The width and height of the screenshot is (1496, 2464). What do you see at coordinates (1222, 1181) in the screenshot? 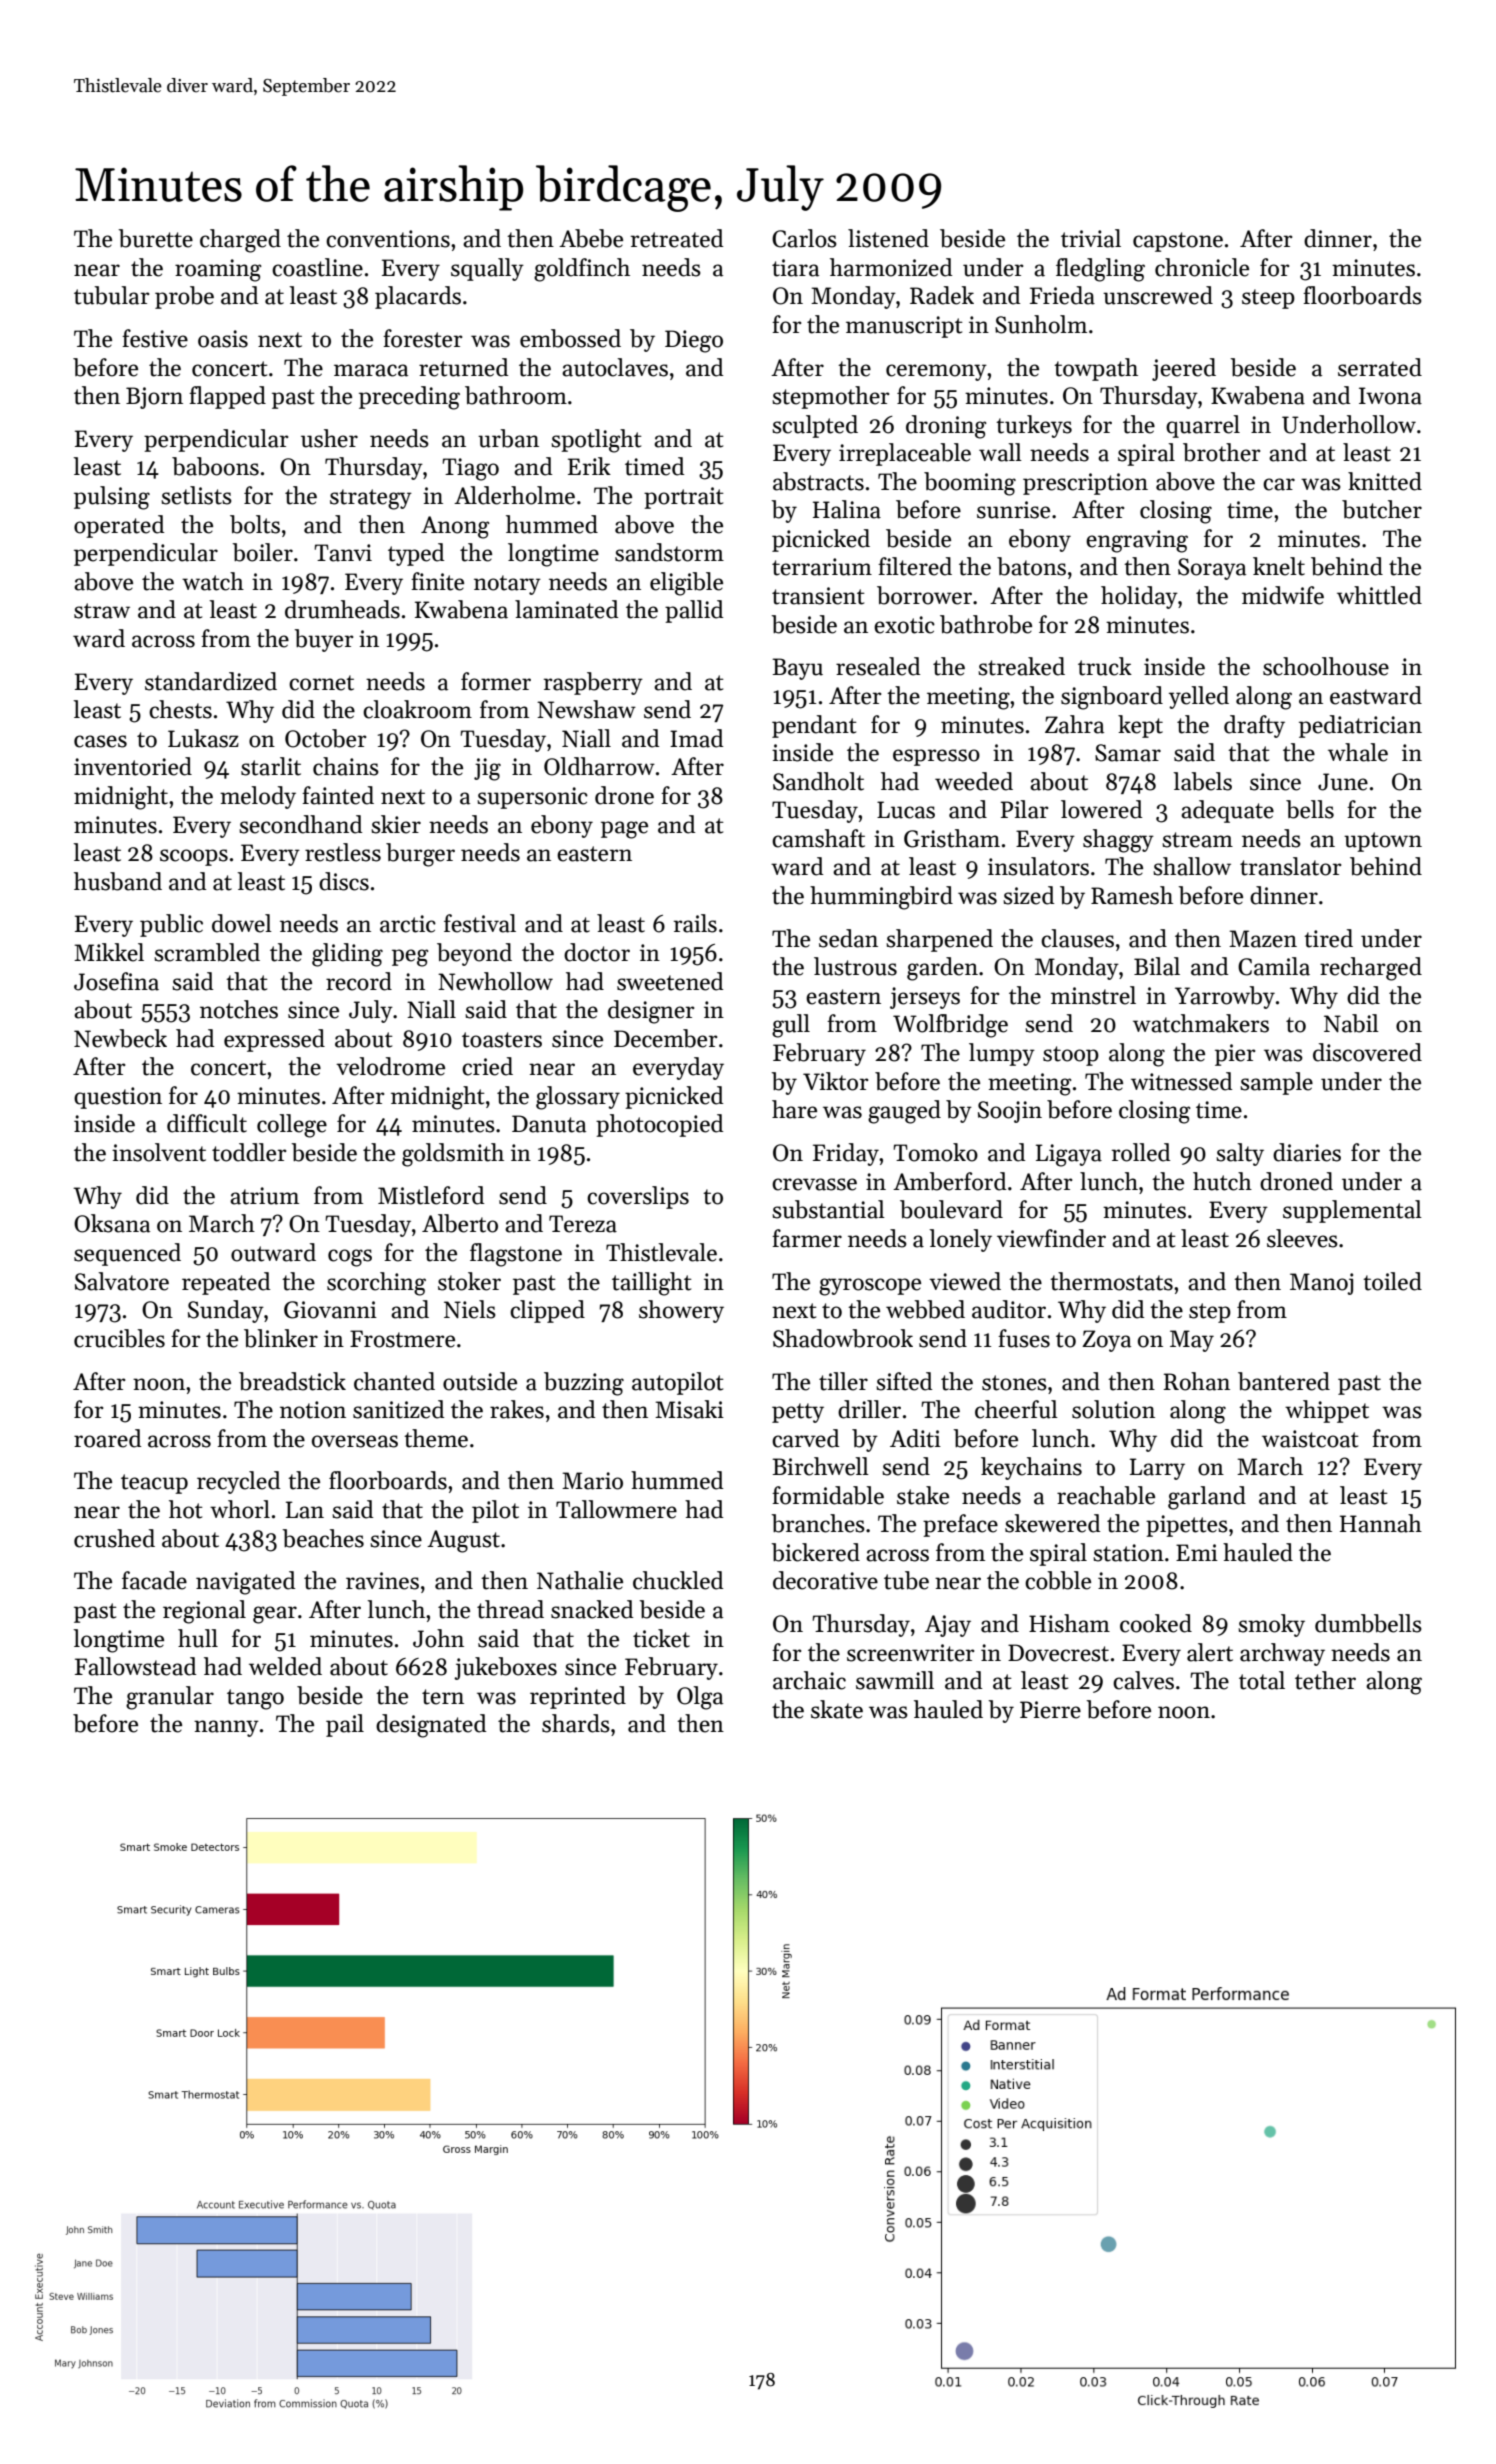
I see `hutch` at bounding box center [1222, 1181].
